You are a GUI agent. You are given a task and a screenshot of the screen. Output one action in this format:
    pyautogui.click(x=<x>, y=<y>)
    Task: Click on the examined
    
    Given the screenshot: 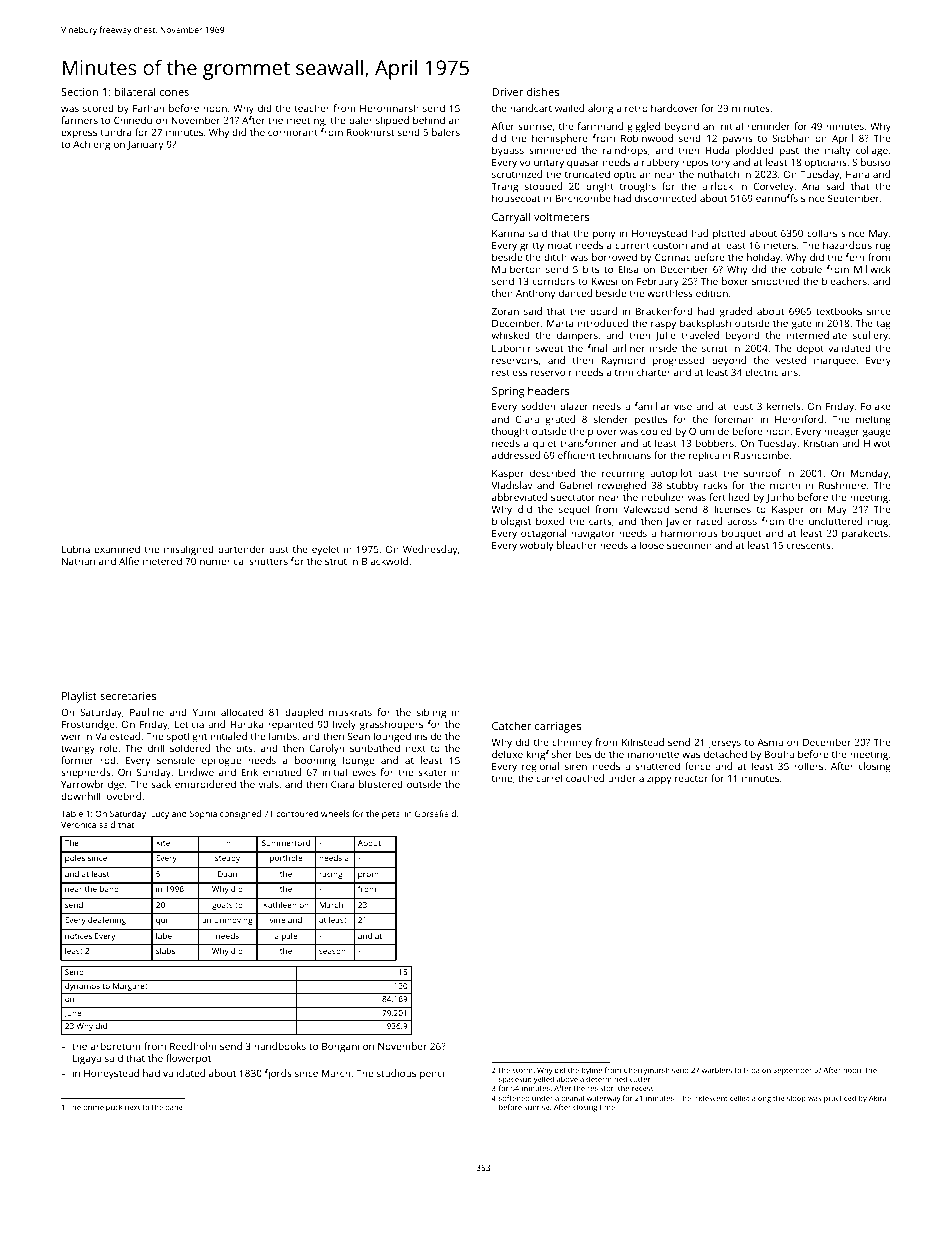 What is the action you would take?
    pyautogui.click(x=117, y=549)
